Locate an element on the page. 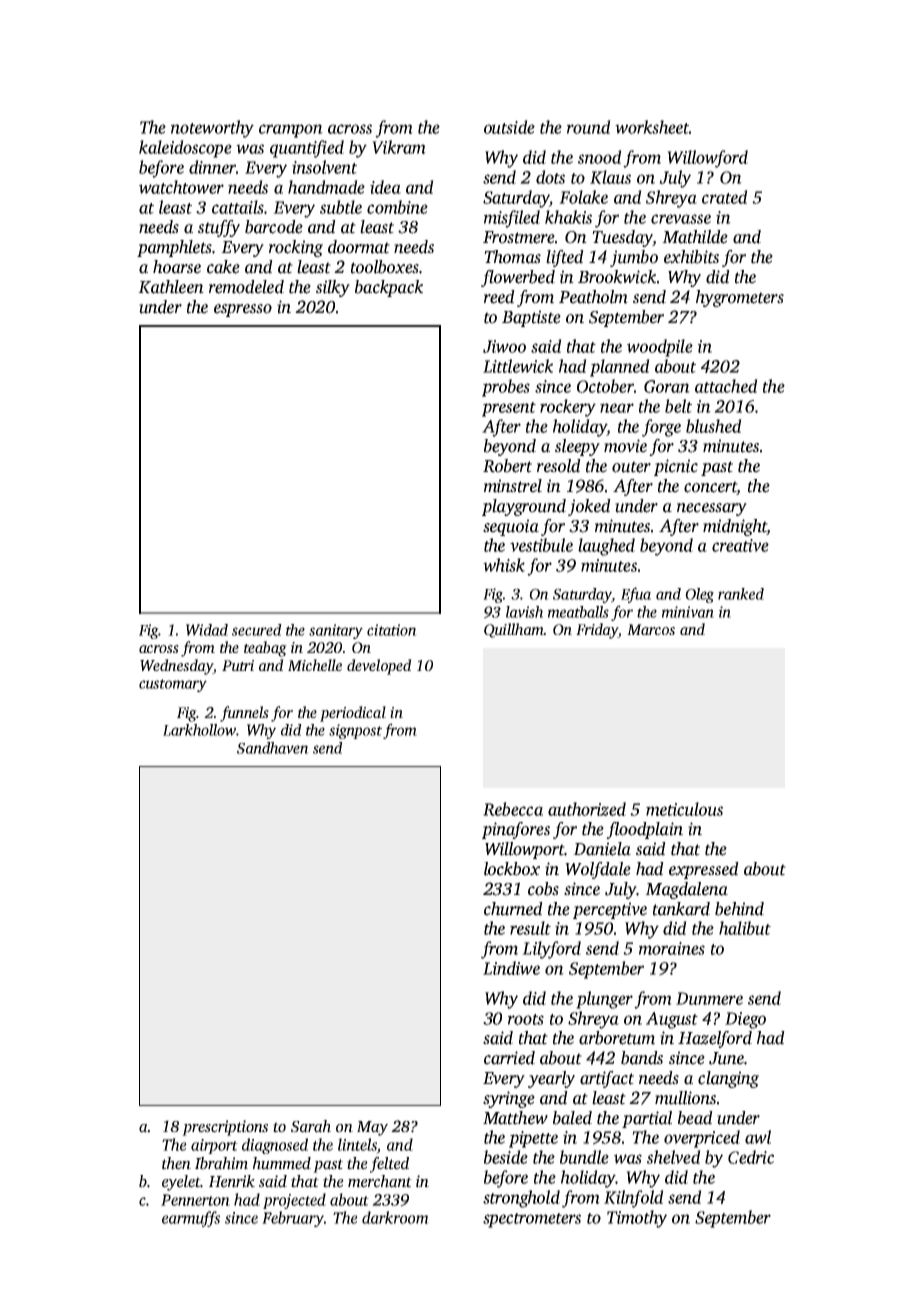 The height and width of the document is (1314, 924). Cedric is located at coordinates (751, 1157).
